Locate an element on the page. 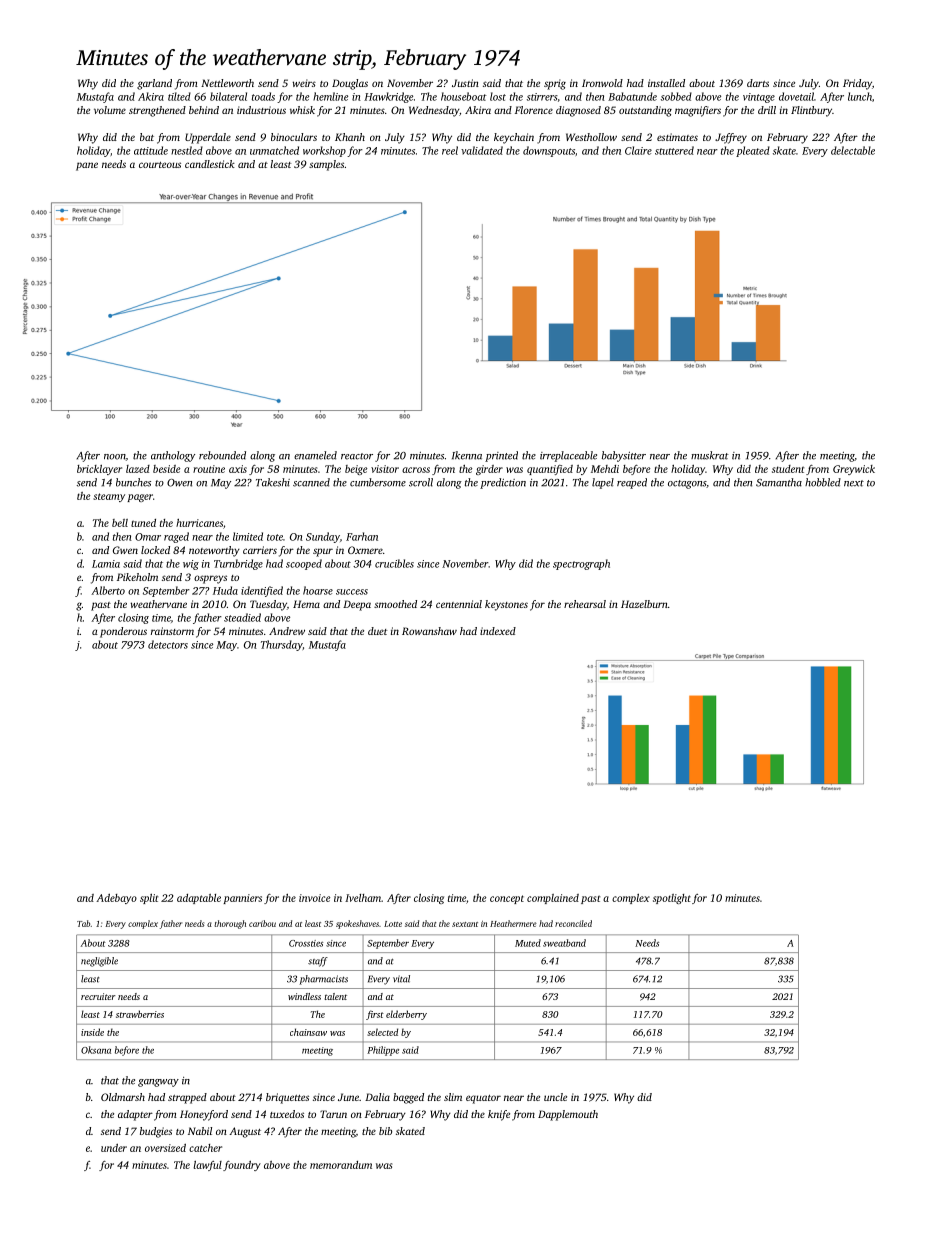 This image has width=952, height=1233. Ironwold is located at coordinates (602, 83).
